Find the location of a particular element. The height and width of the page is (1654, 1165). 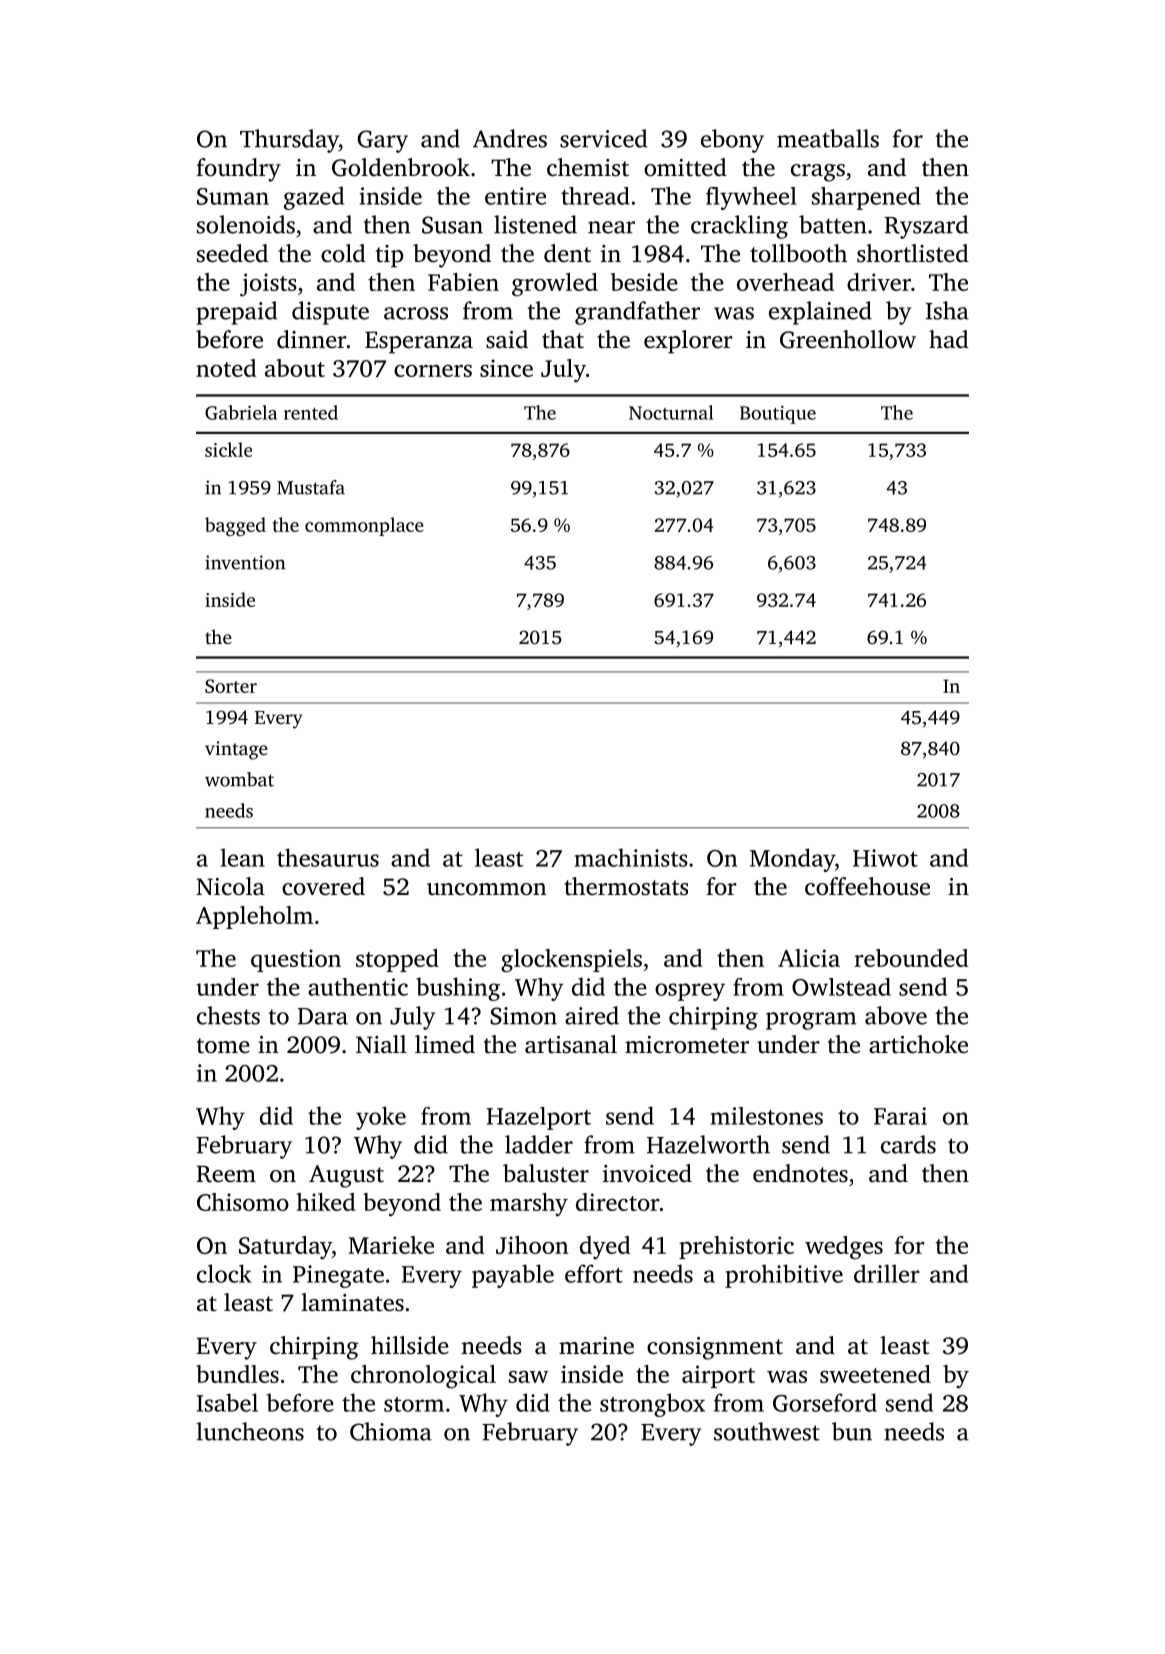

commonplace is located at coordinates (364, 526).
